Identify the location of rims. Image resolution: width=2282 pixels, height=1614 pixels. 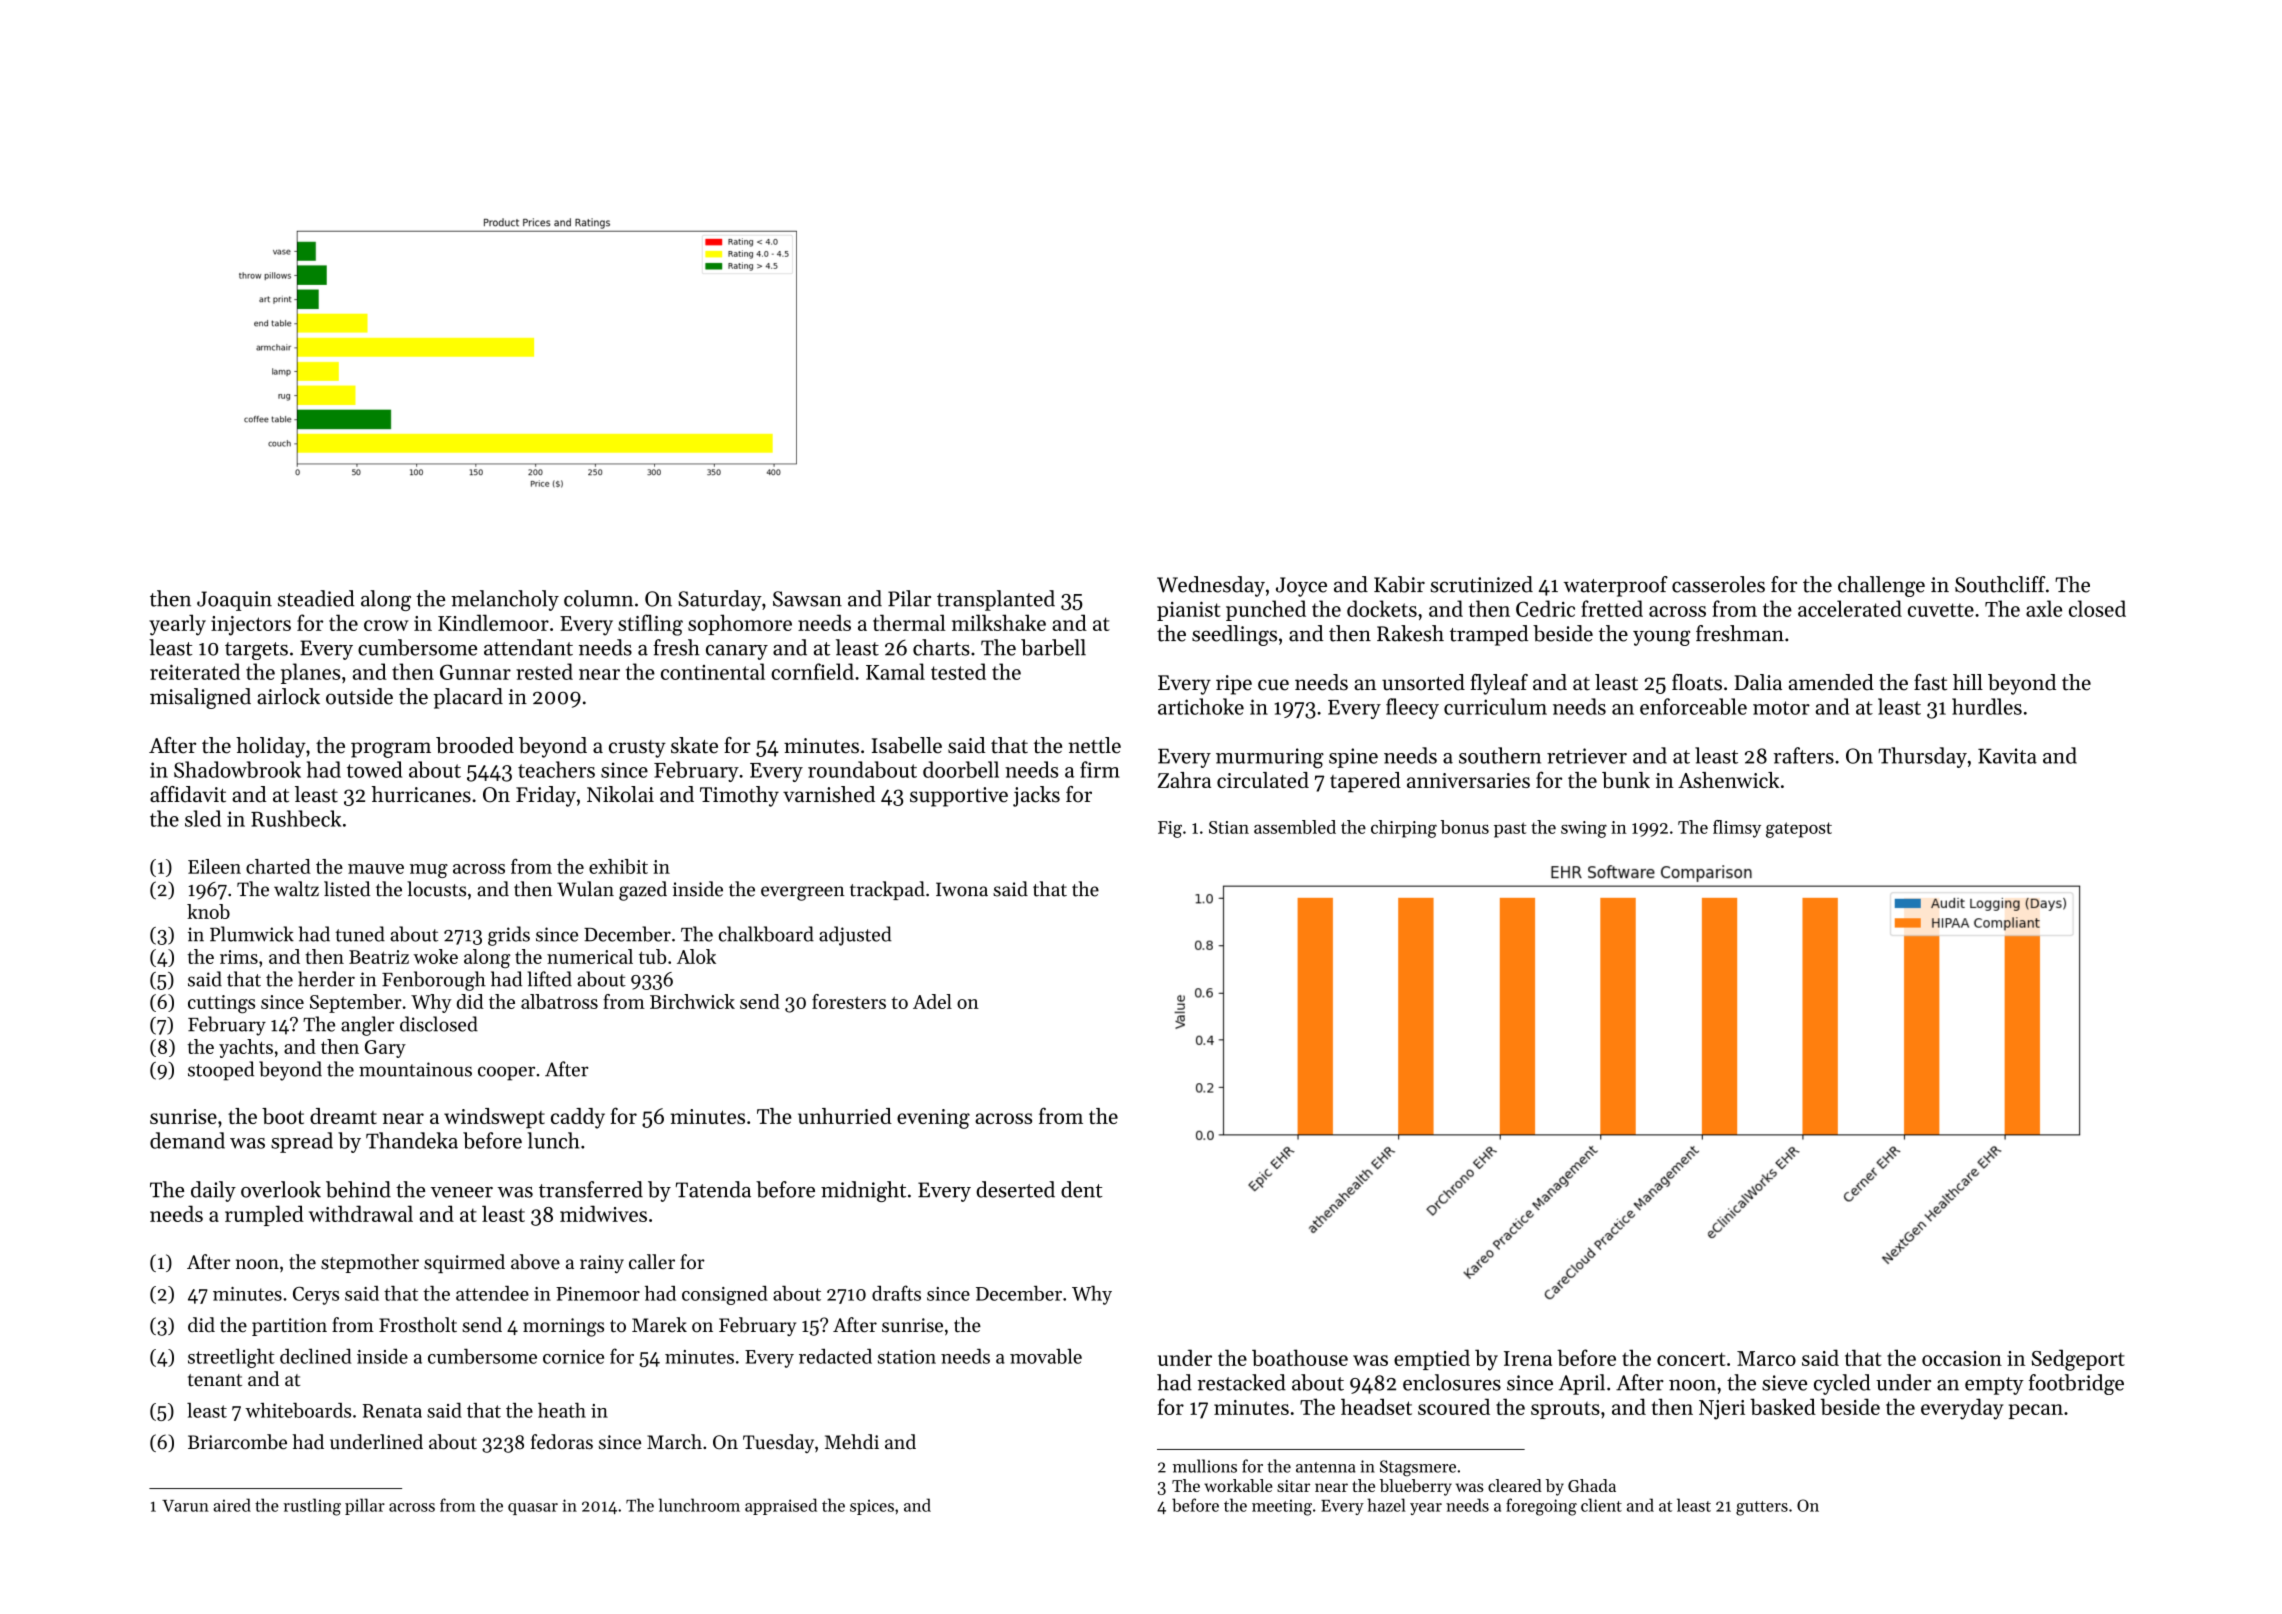
(239, 957).
